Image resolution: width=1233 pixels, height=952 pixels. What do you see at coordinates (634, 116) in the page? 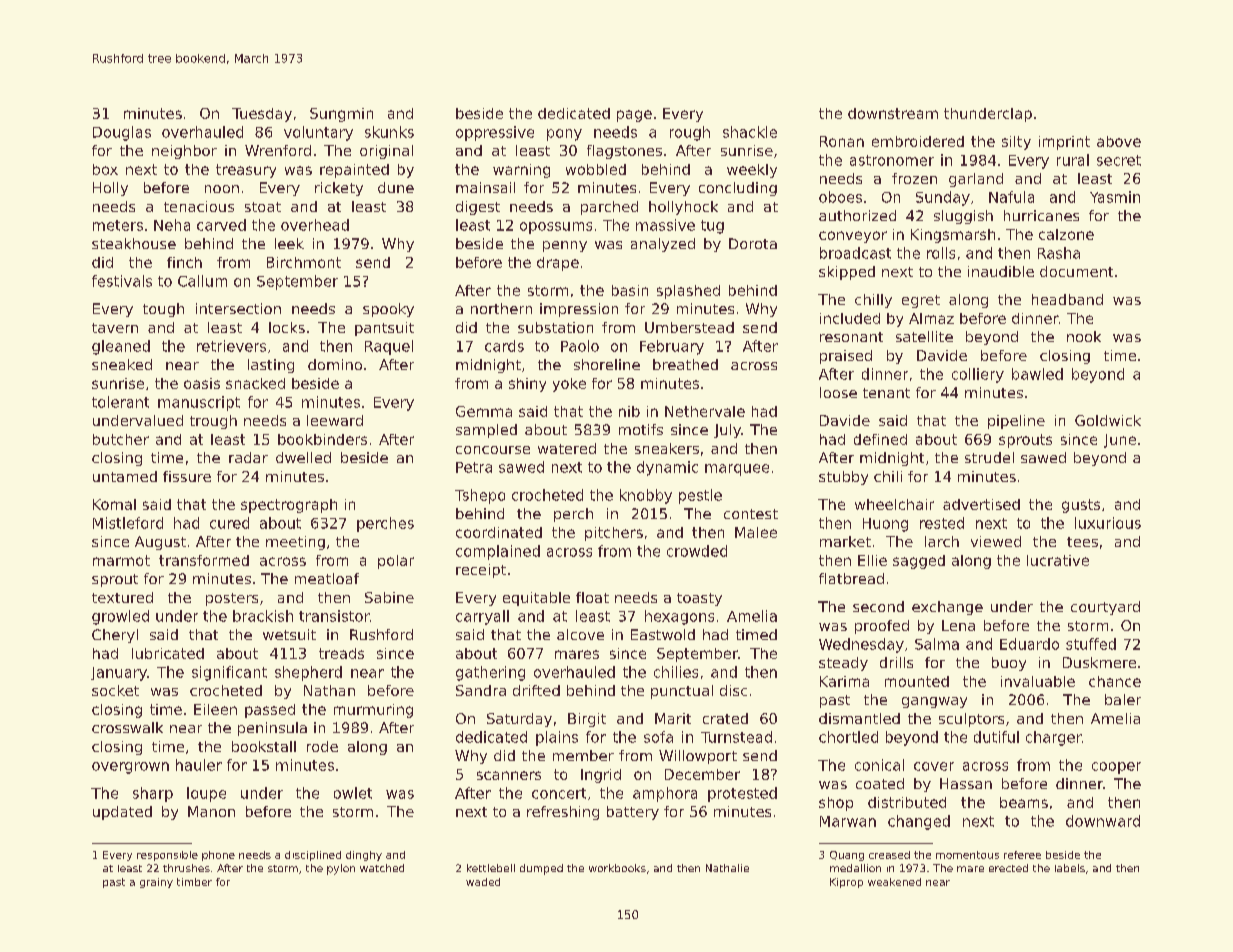
I see `page` at bounding box center [634, 116].
